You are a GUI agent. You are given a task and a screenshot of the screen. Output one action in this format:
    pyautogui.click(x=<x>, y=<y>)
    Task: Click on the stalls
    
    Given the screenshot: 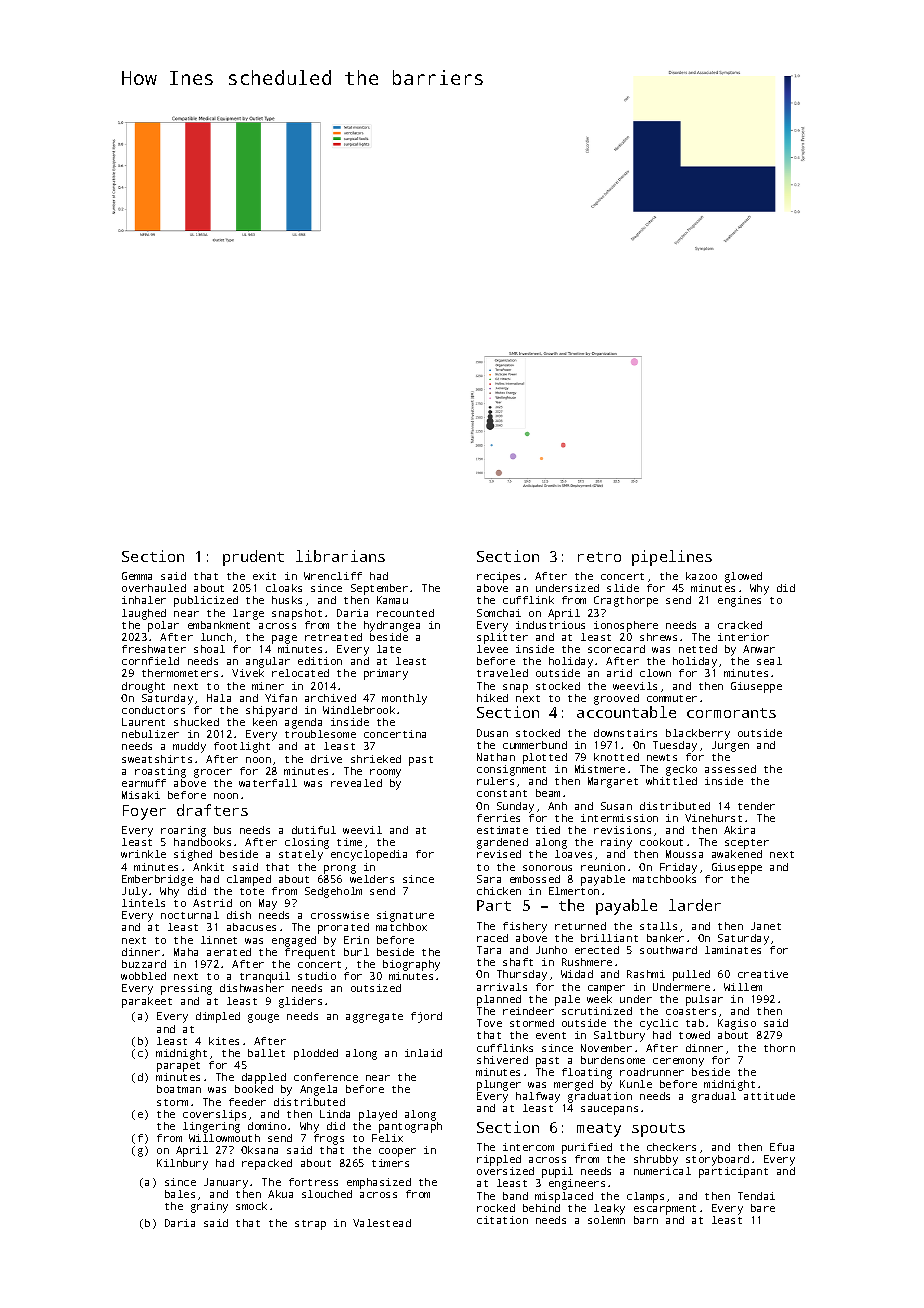 What is the action you would take?
    pyautogui.click(x=658, y=926)
